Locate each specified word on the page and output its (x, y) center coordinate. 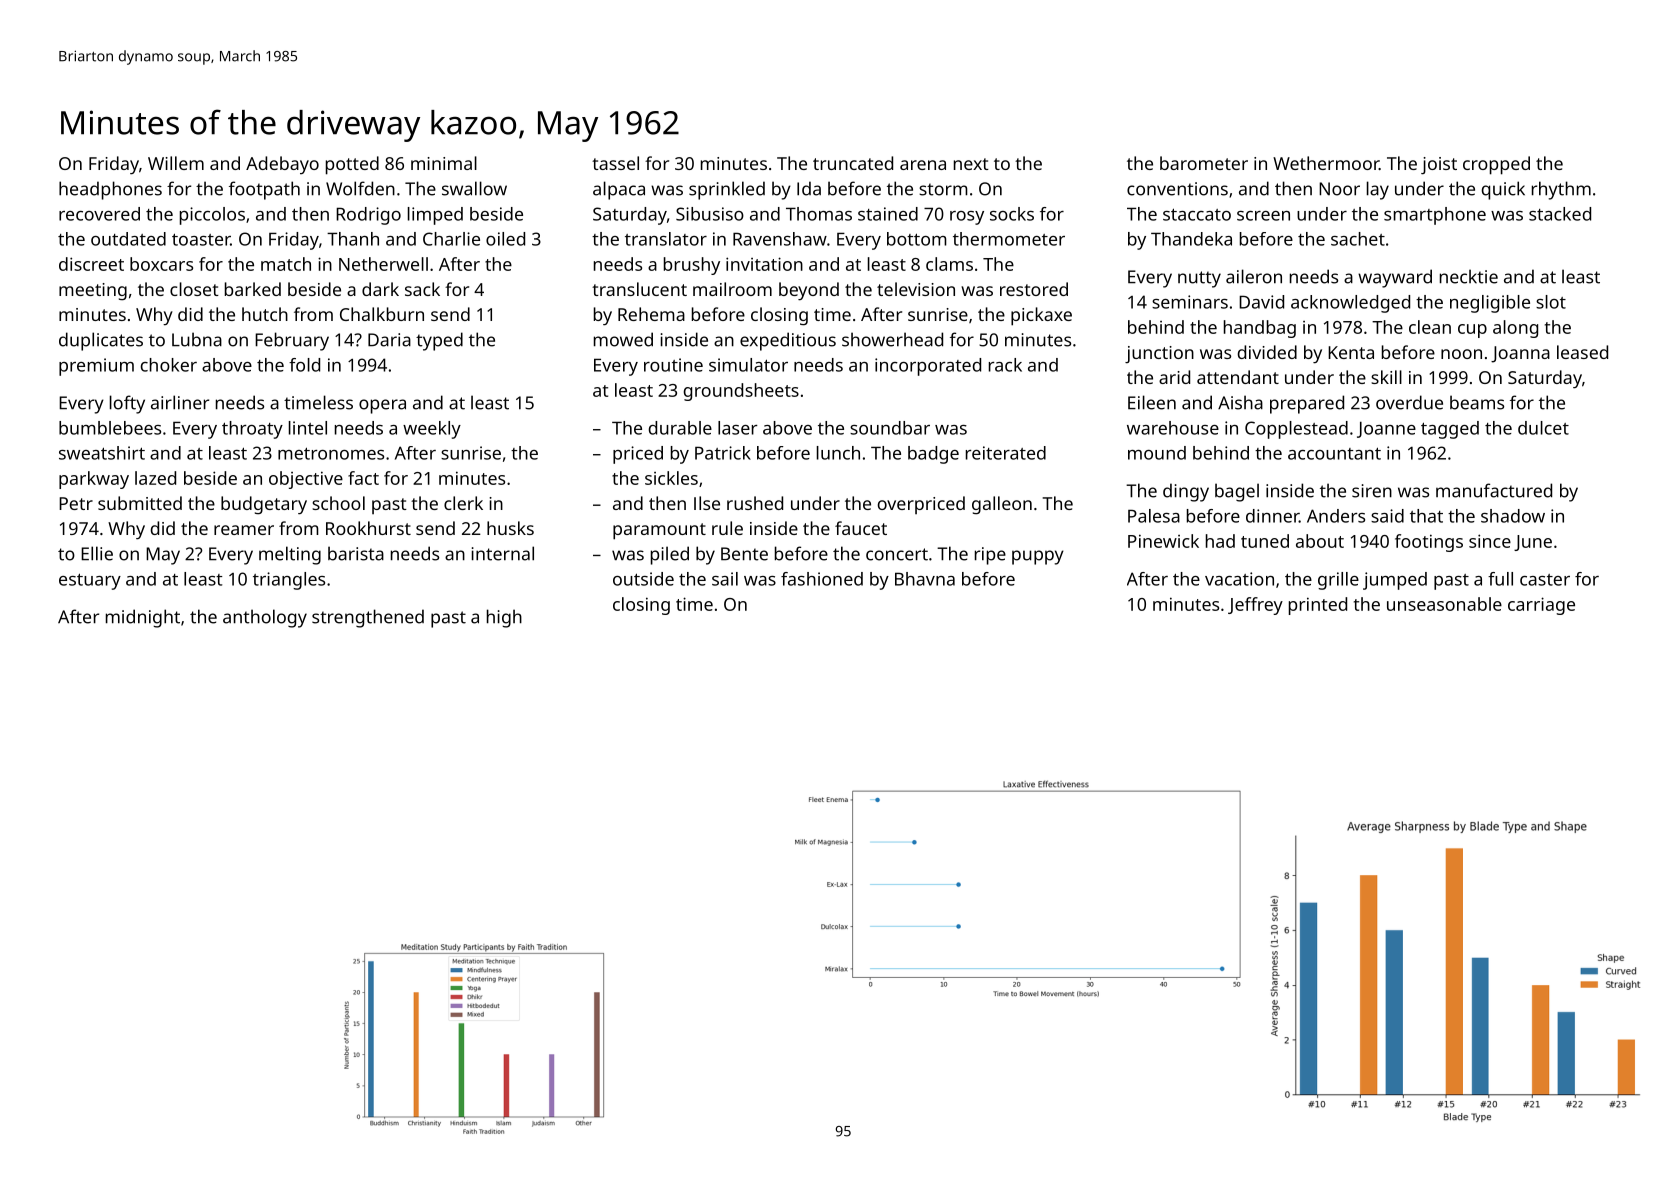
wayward (1395, 278)
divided (1267, 352)
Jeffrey (1255, 606)
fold (304, 365)
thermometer (1009, 239)
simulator (748, 365)
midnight (143, 618)
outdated (128, 239)
